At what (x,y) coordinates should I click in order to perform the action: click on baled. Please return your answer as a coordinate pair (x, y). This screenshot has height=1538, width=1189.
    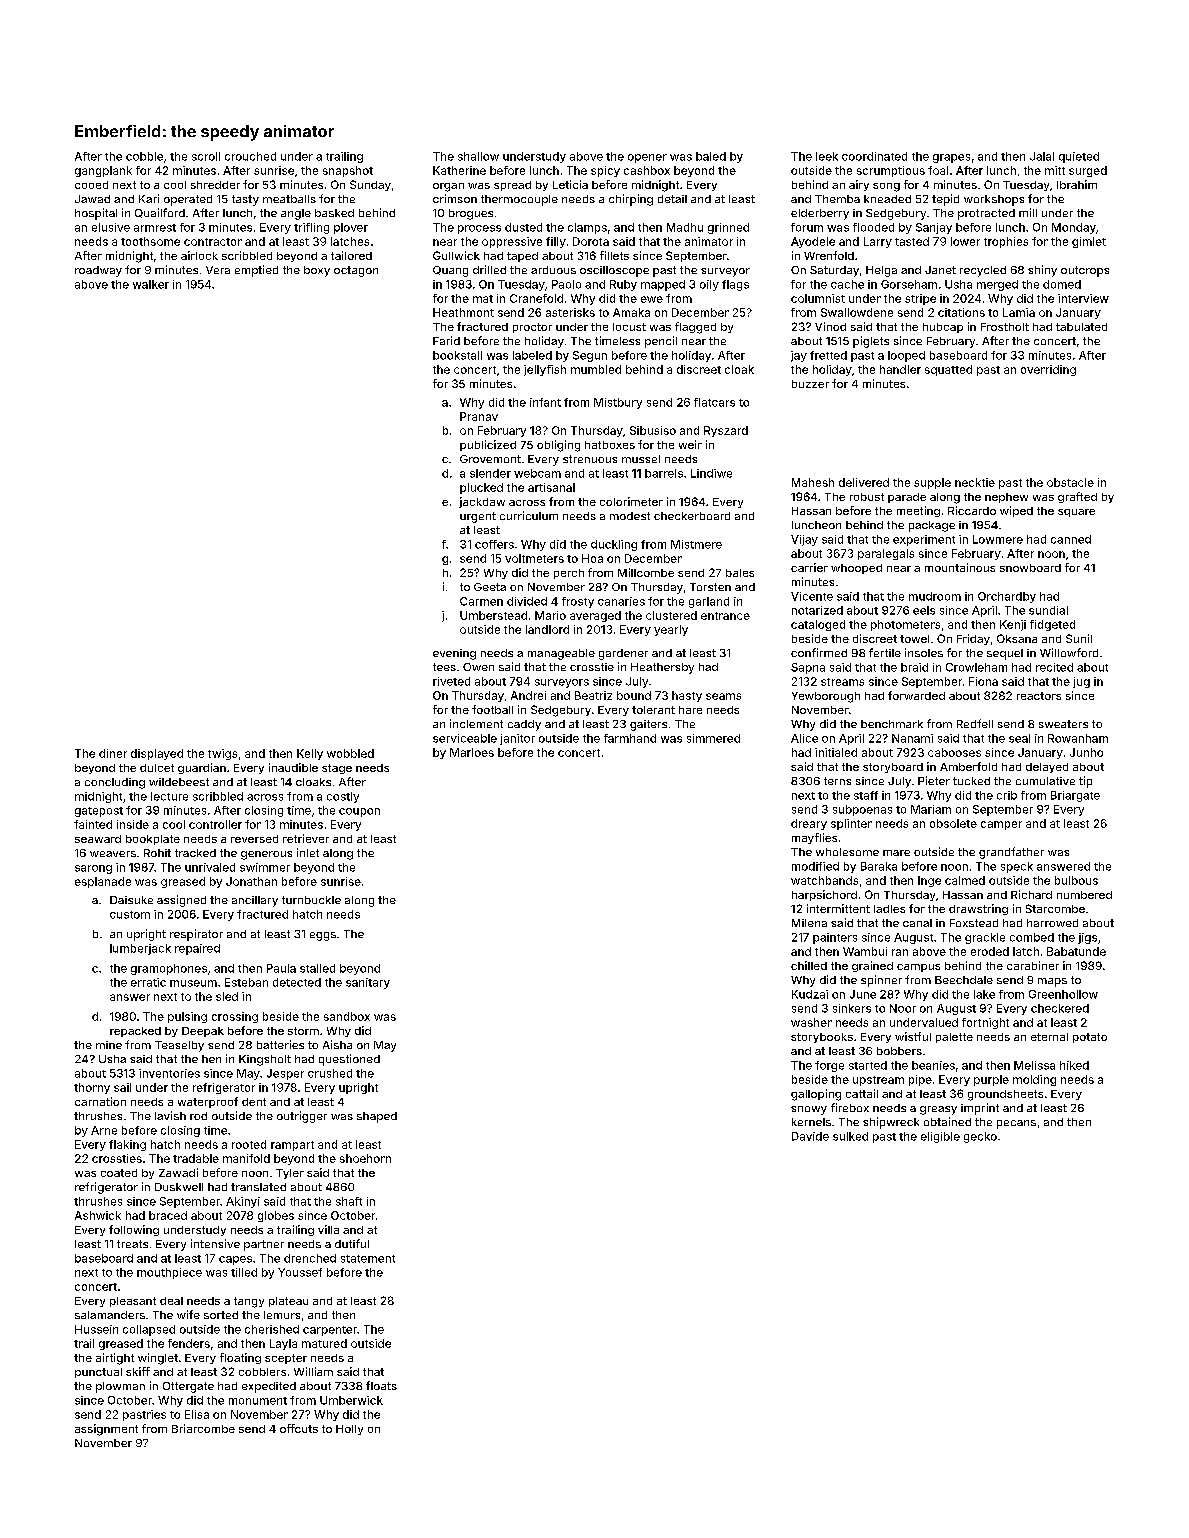
    Looking at the image, I should click on (711, 156).
